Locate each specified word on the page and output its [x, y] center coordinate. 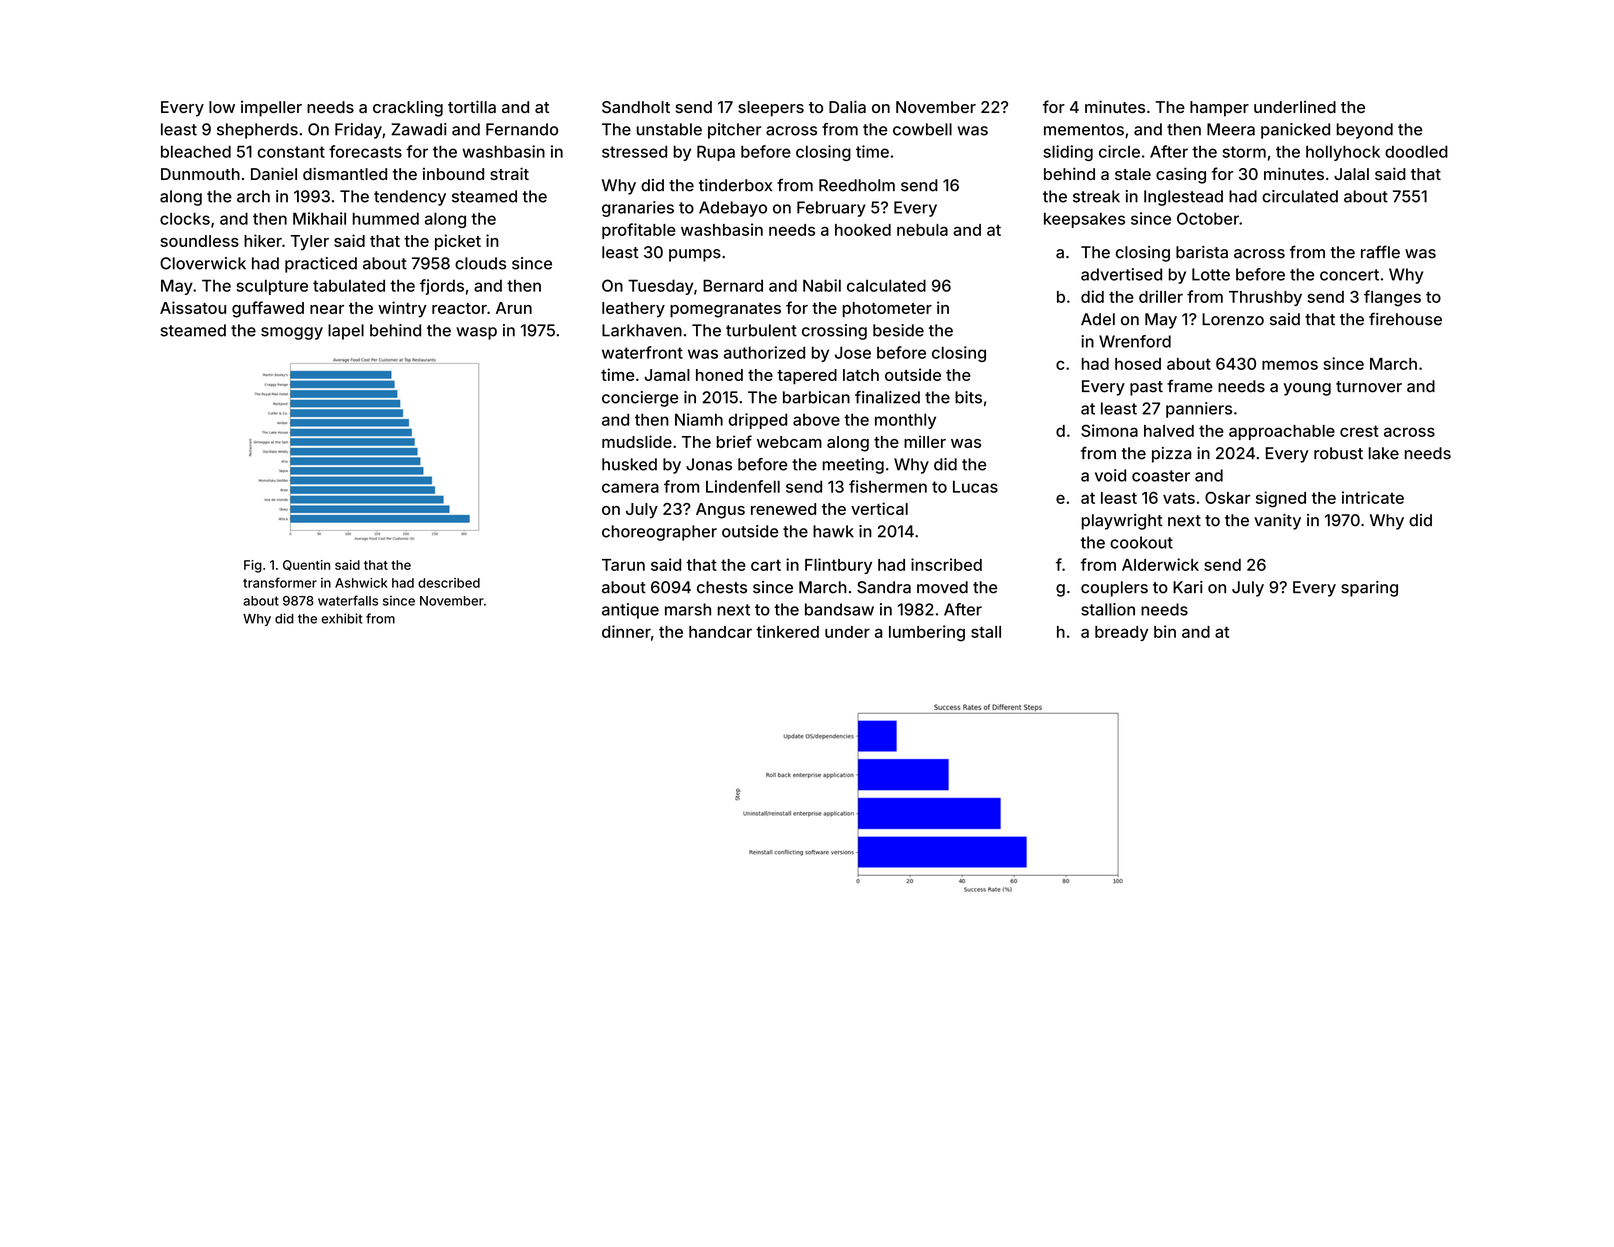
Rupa [716, 153]
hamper [1219, 109]
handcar [720, 632]
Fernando [522, 129]
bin [1165, 631]
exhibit [341, 618]
